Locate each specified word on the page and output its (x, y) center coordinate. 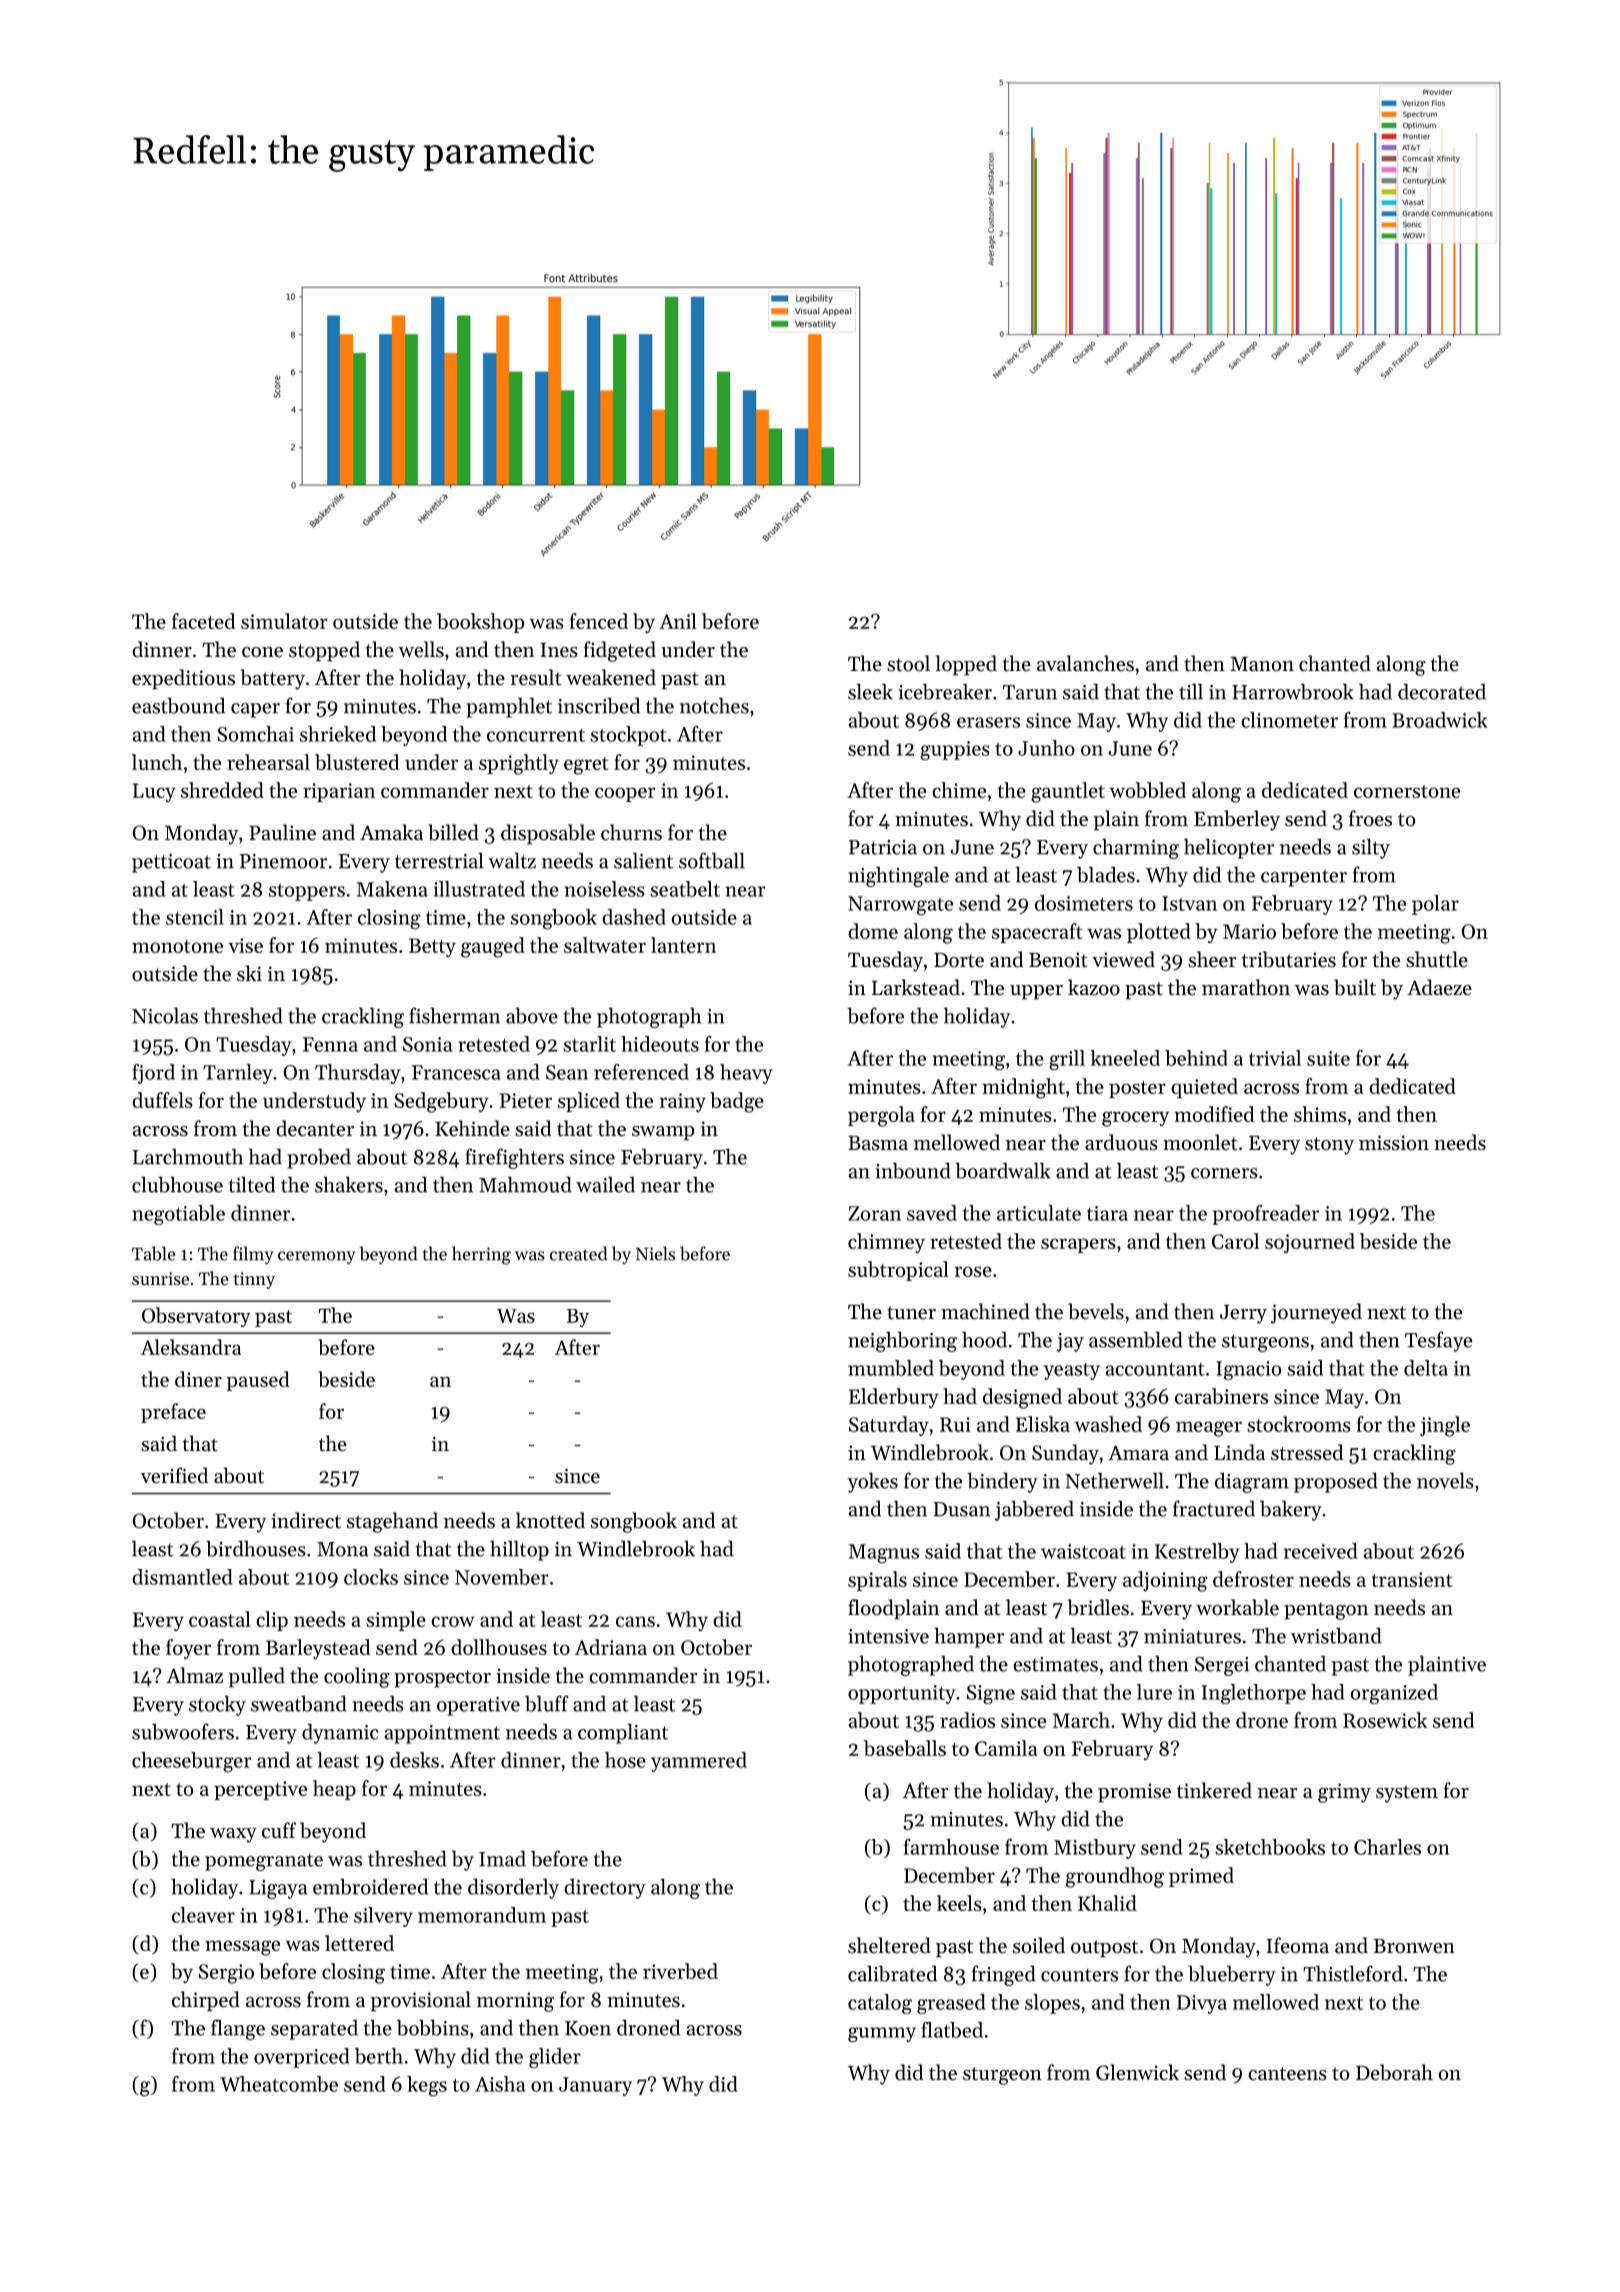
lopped (966, 665)
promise (1134, 1793)
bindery (1002, 1482)
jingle (1445, 1426)
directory (605, 1888)
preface (173, 1413)
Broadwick (1439, 720)
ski (249, 973)
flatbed (952, 2030)
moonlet (1200, 1142)
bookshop (480, 623)
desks (414, 1760)
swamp (663, 1133)
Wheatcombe (279, 2084)
